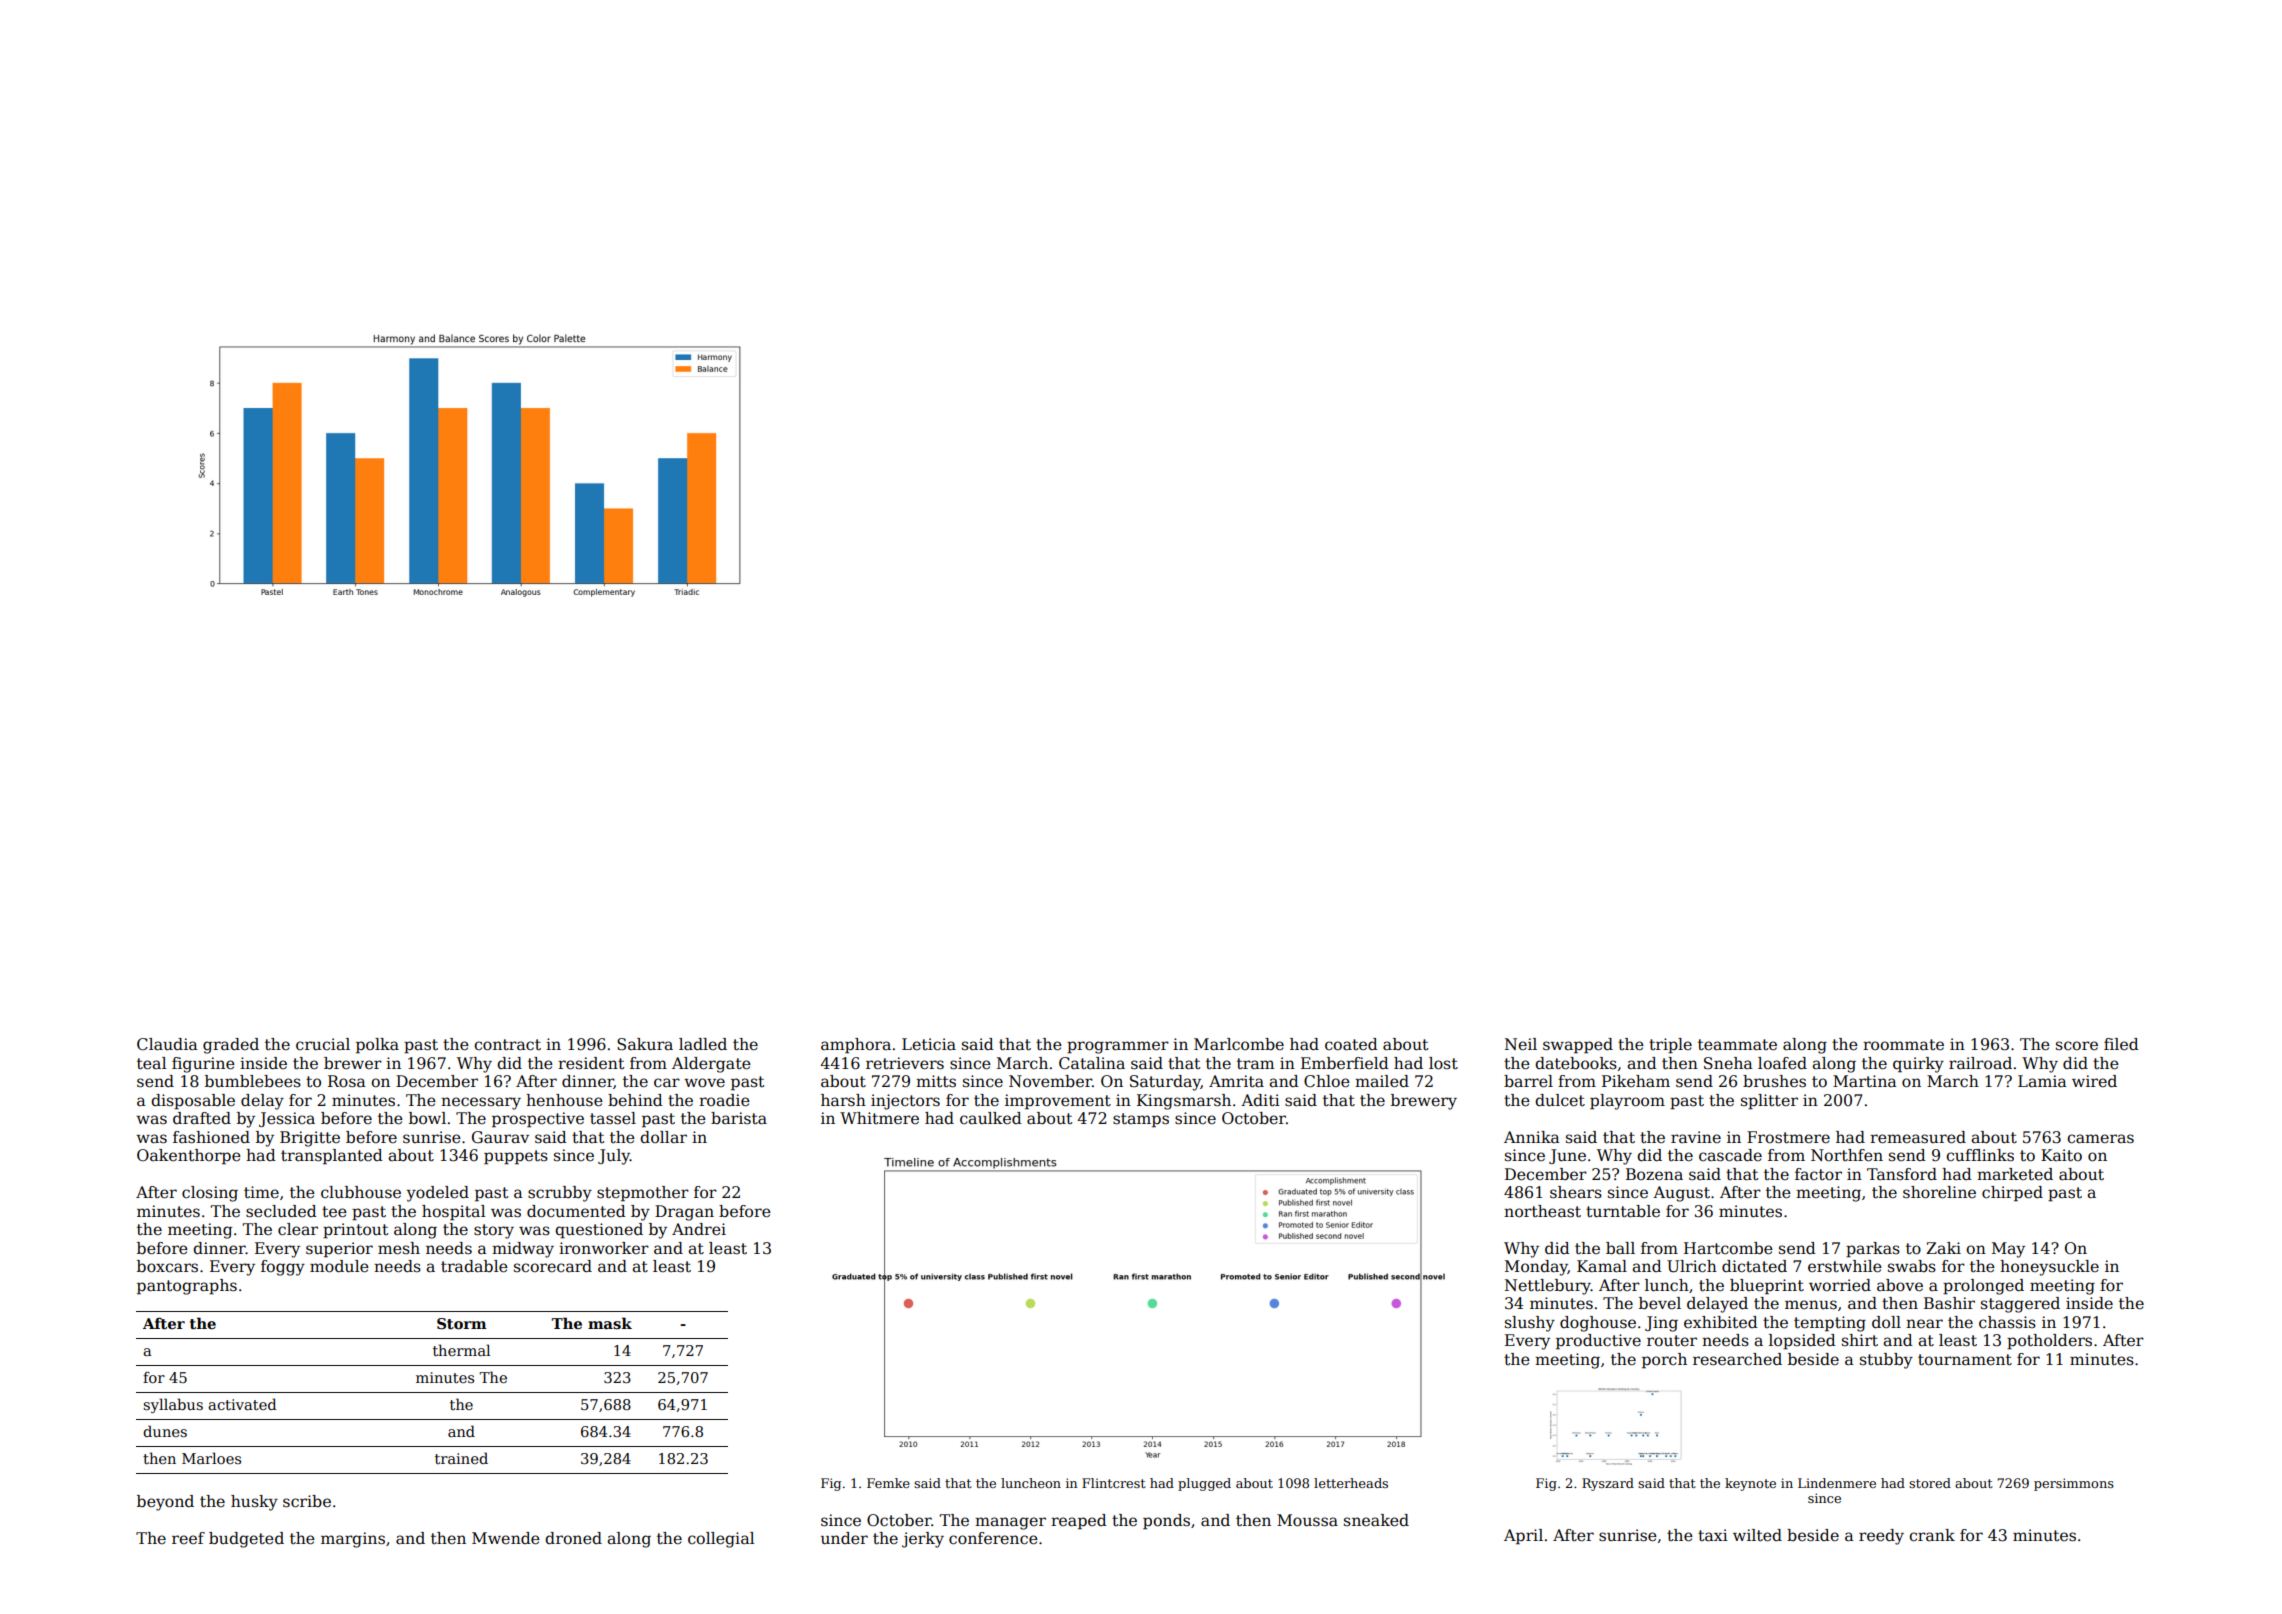  Describe the element at coordinates (1118, 1047) in the document. I see `programmer` at that location.
